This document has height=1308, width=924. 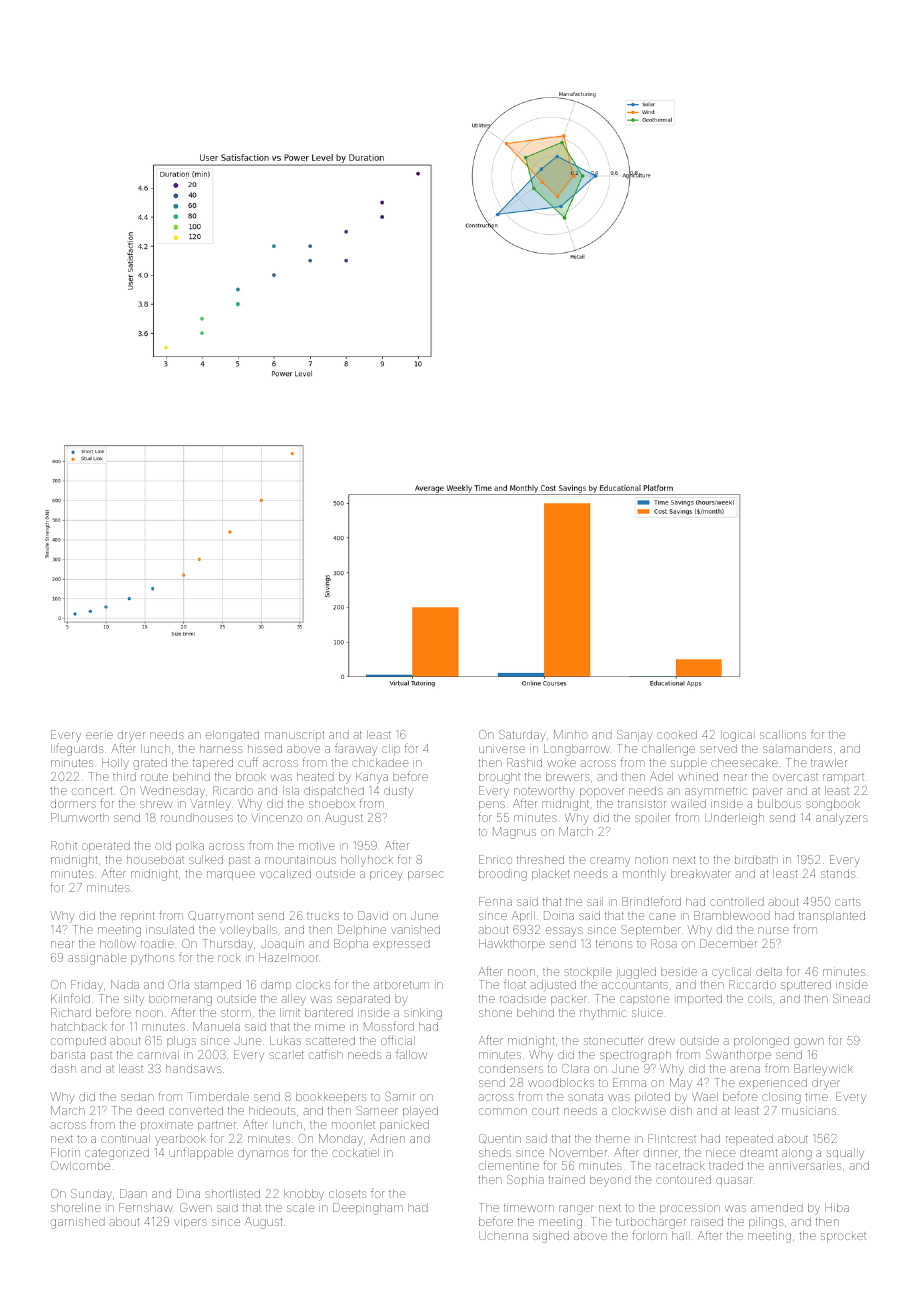 What do you see at coordinates (760, 999) in the document?
I see `coils` at bounding box center [760, 999].
